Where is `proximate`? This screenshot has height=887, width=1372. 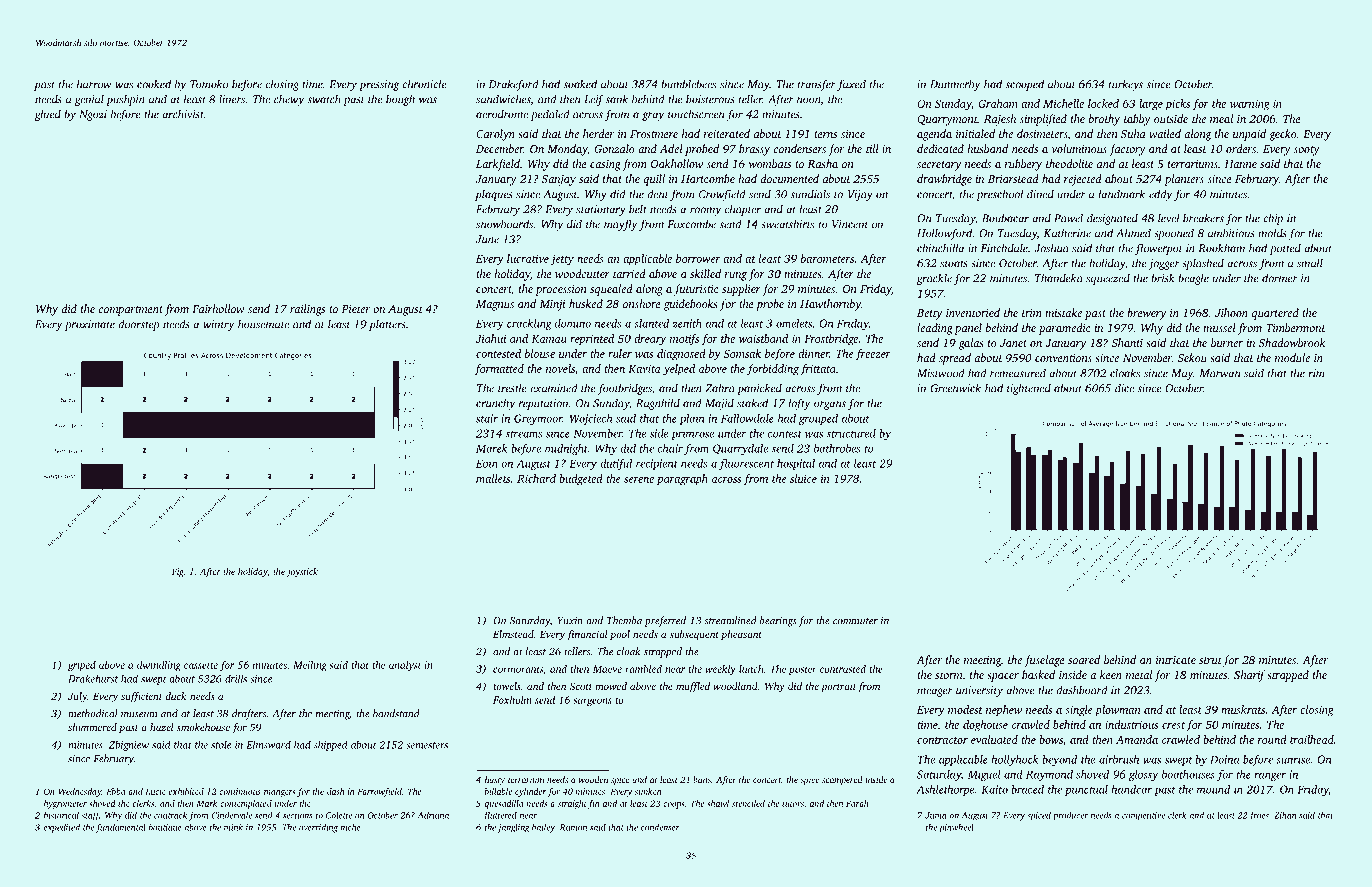 proximate is located at coordinates (90, 325).
